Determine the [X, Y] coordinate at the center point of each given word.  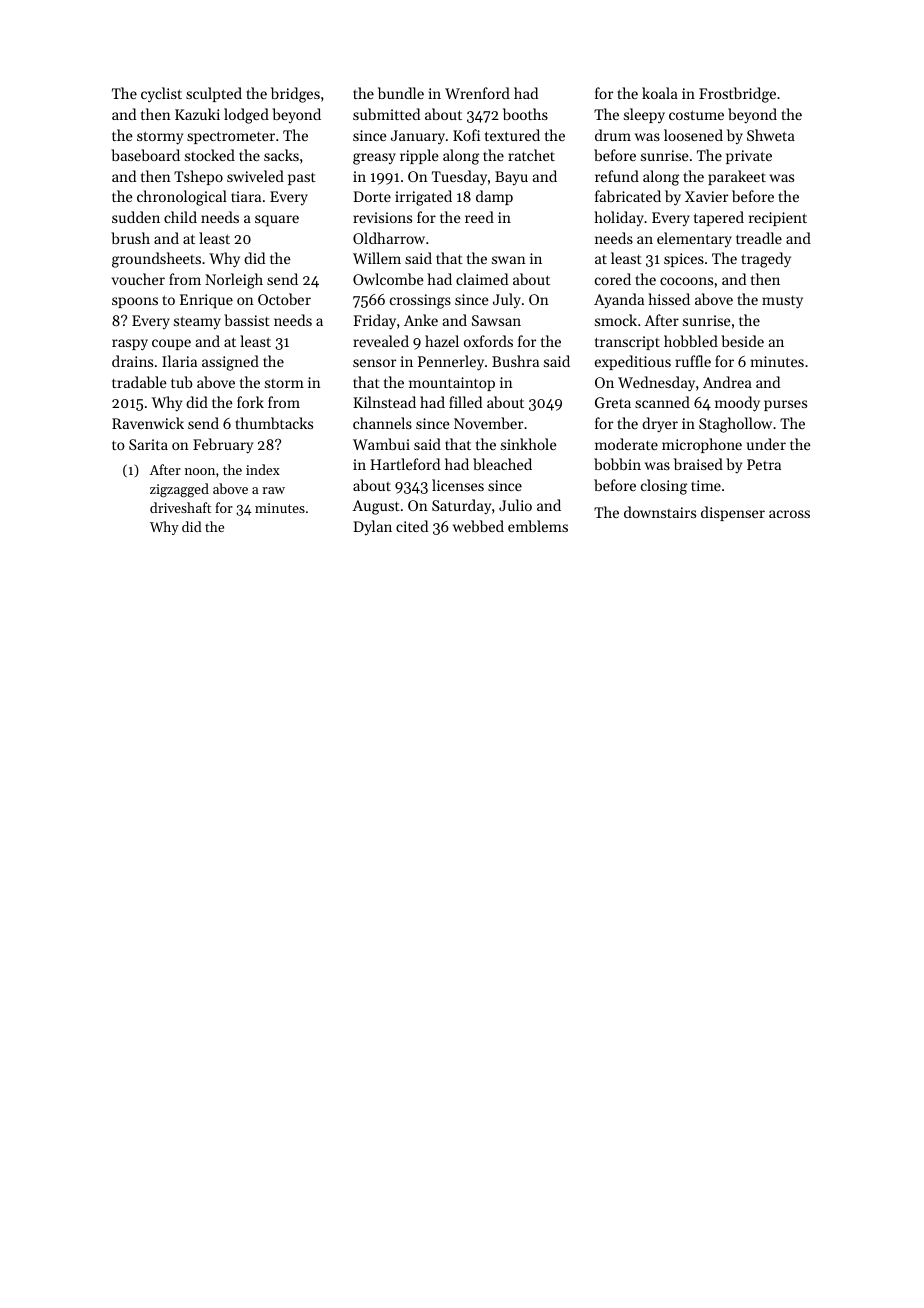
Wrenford [477, 93]
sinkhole [529, 444]
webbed [478, 526]
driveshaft [180, 507]
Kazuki [197, 114]
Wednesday [656, 384]
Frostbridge [737, 95]
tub [182, 382]
